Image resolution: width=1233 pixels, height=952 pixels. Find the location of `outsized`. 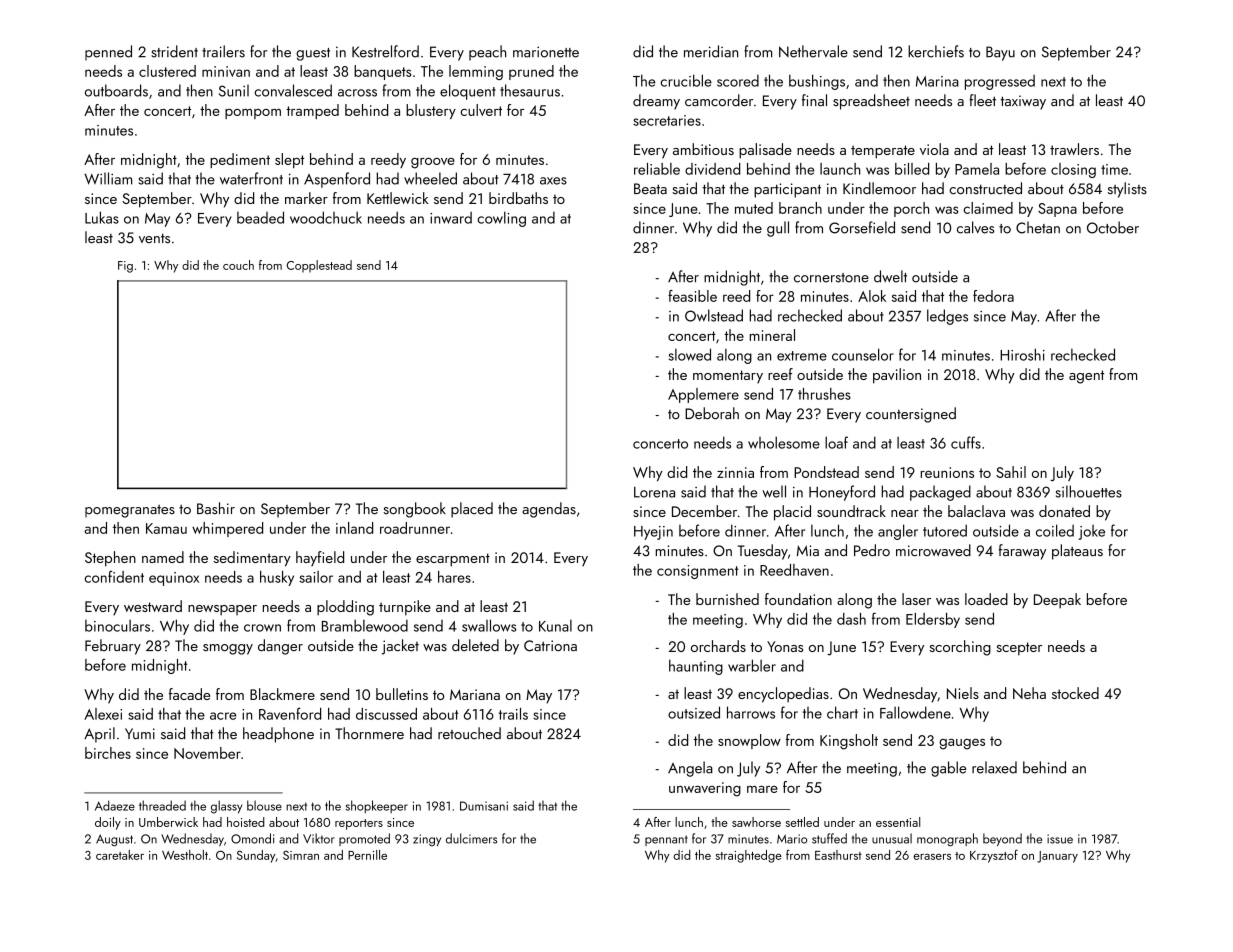

outsized is located at coordinates (694, 712).
